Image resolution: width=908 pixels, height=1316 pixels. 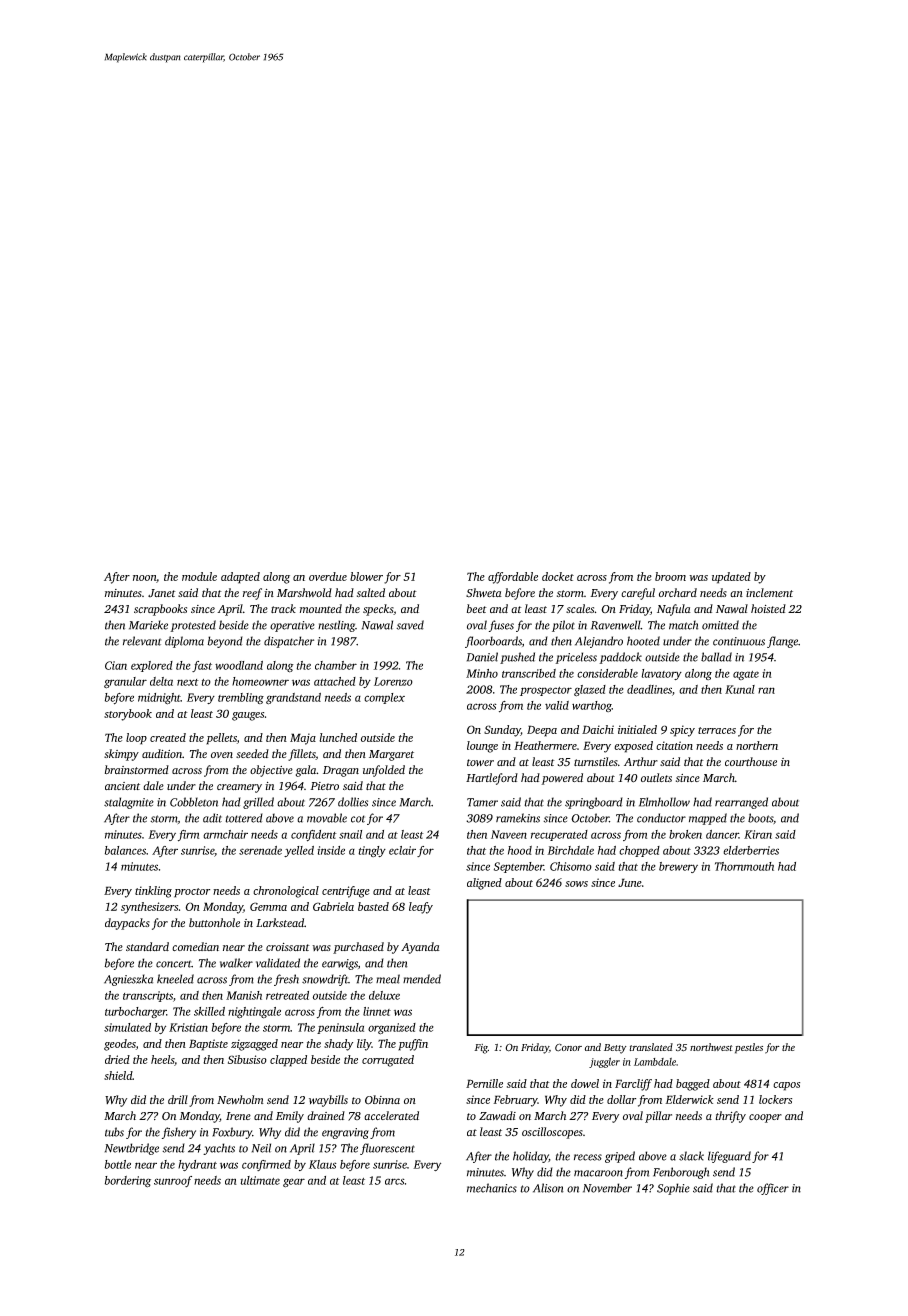 What do you see at coordinates (497, 1116) in the screenshot?
I see `Zawadi` at bounding box center [497, 1116].
